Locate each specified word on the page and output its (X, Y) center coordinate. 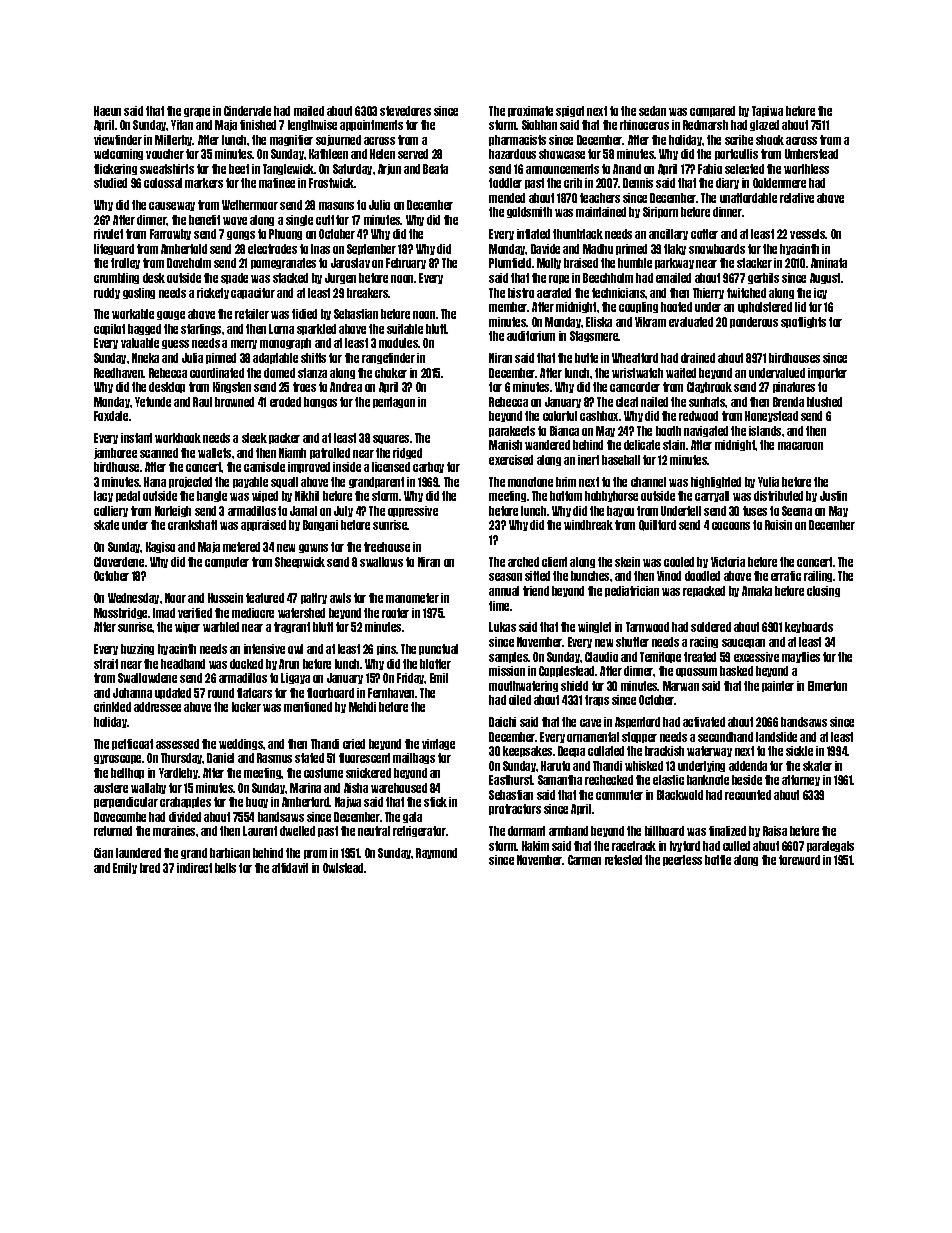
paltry (314, 598)
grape (197, 112)
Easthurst (511, 780)
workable (133, 314)
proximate (530, 111)
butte (586, 358)
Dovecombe (120, 817)
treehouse (387, 547)
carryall (712, 496)
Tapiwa (767, 111)
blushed (824, 402)
